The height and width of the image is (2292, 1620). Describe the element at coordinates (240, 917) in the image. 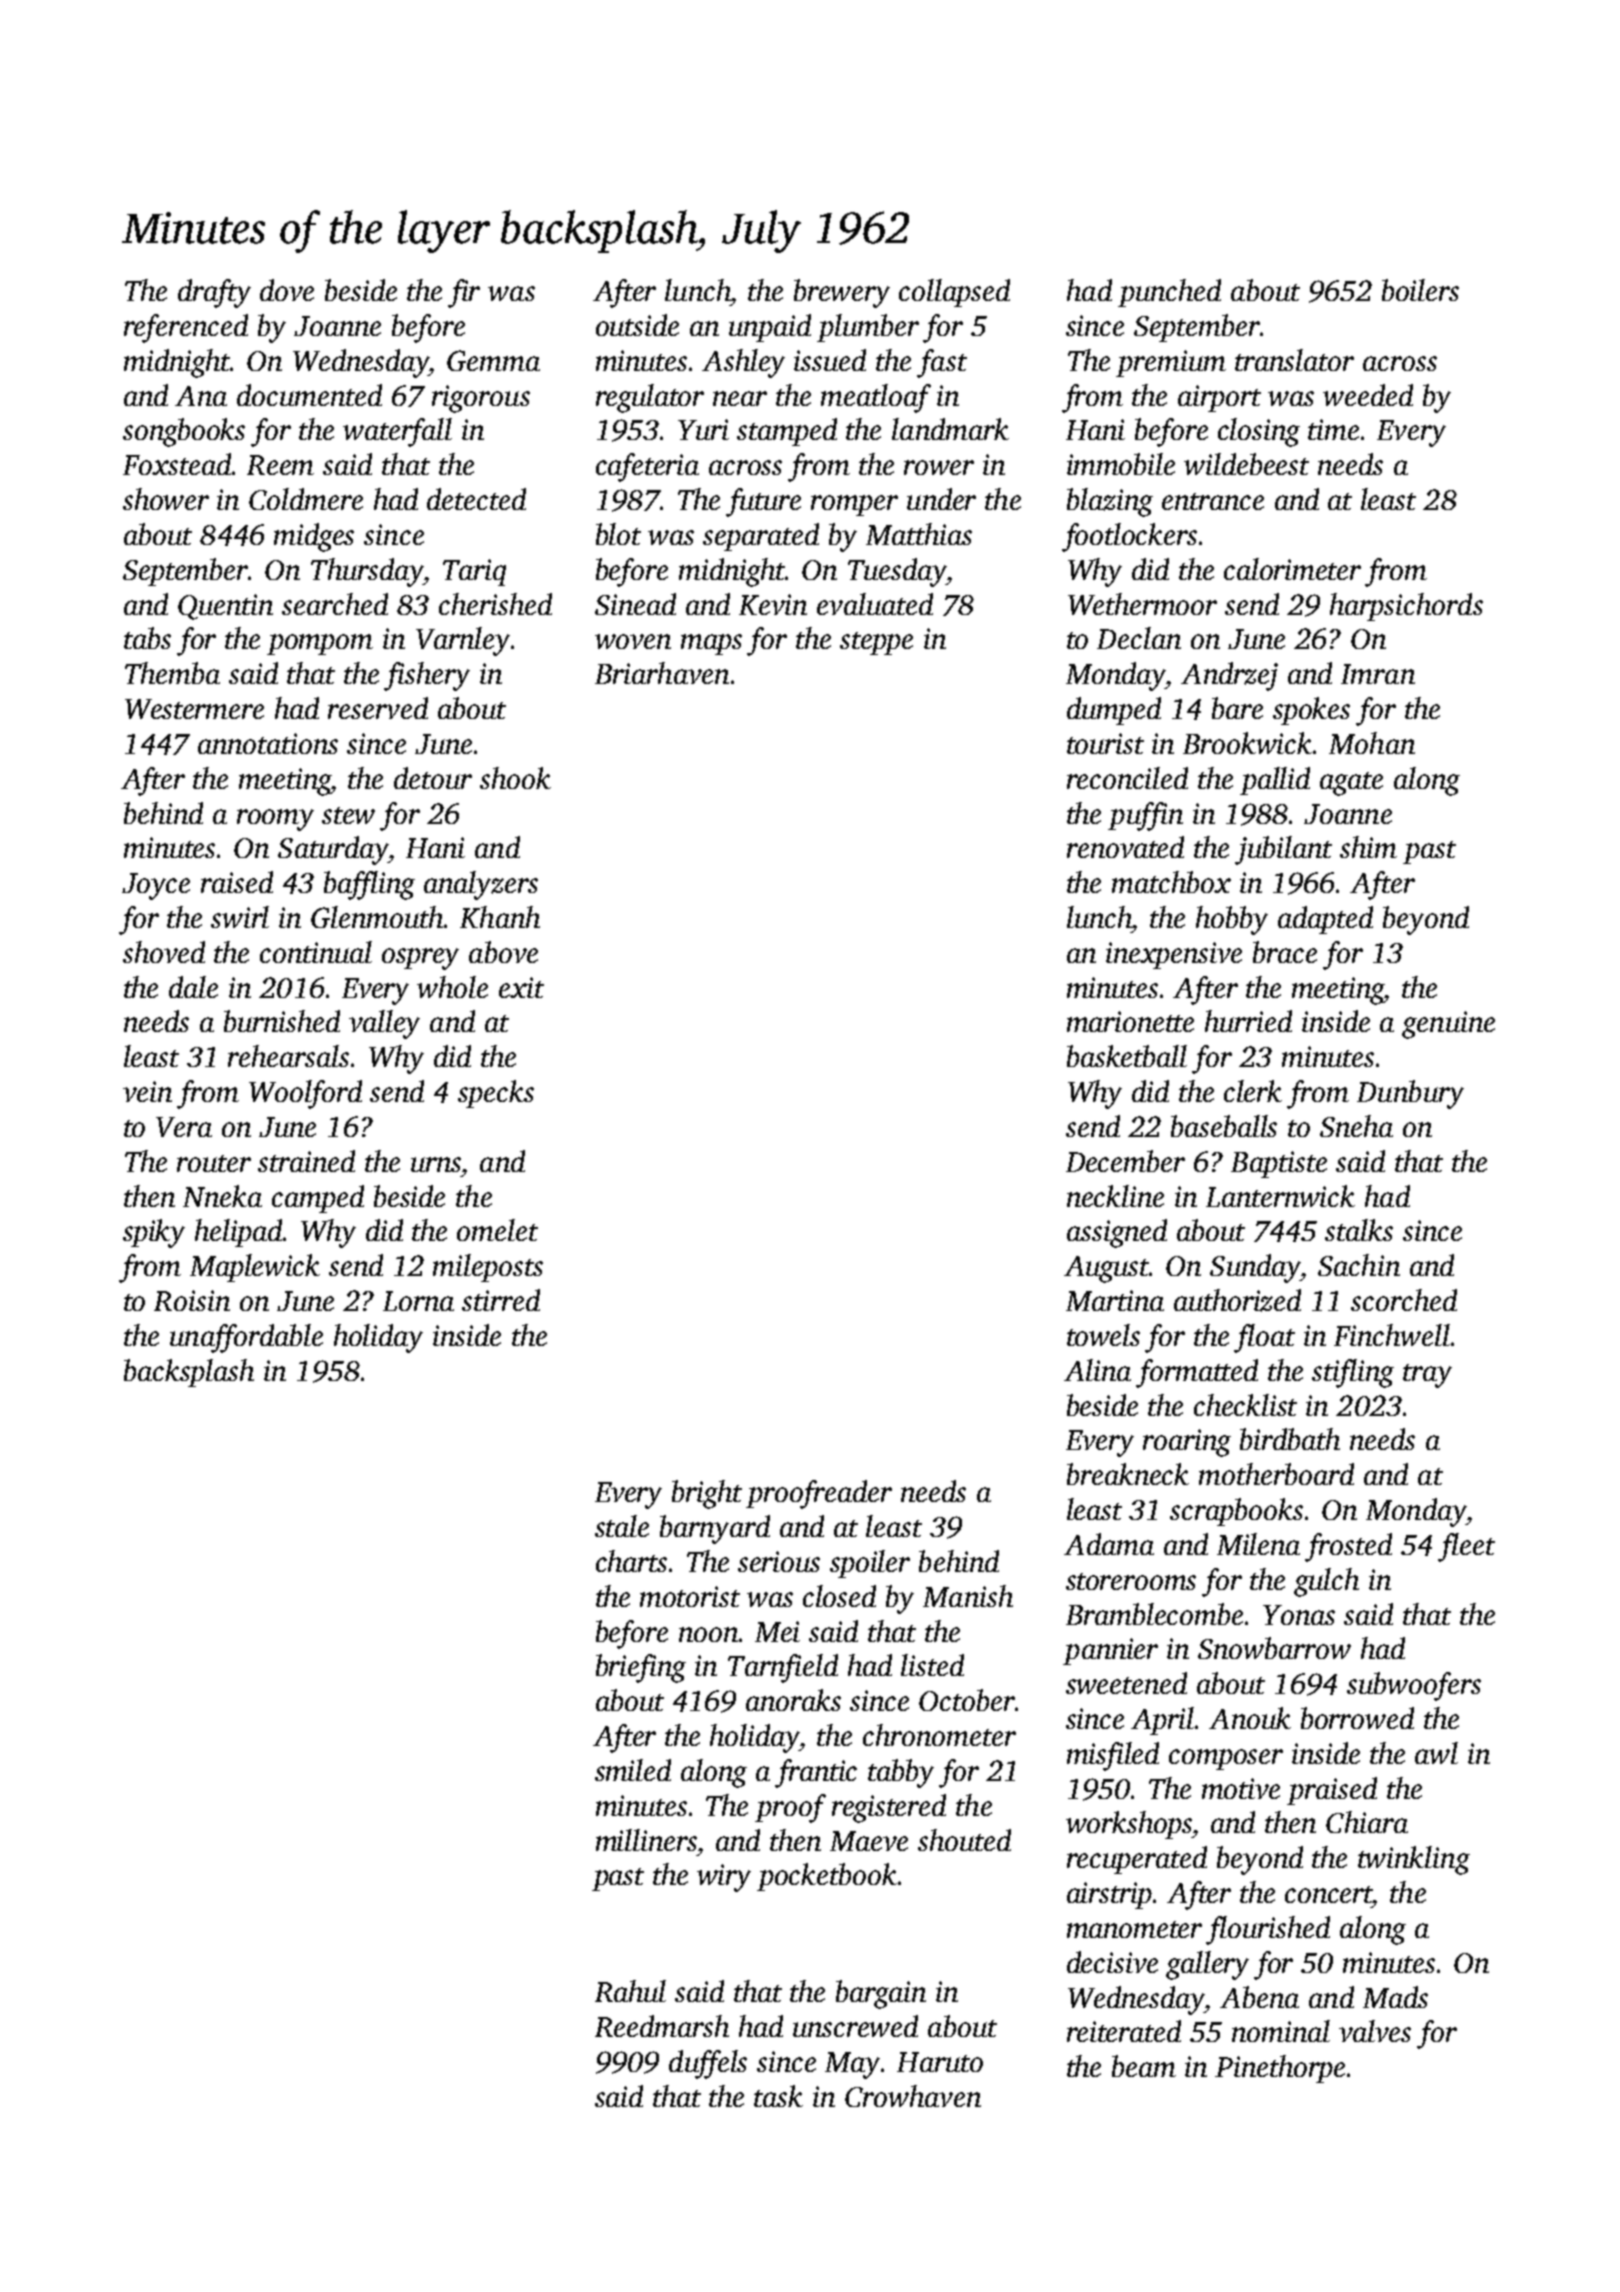

I see `swirl` at that location.
